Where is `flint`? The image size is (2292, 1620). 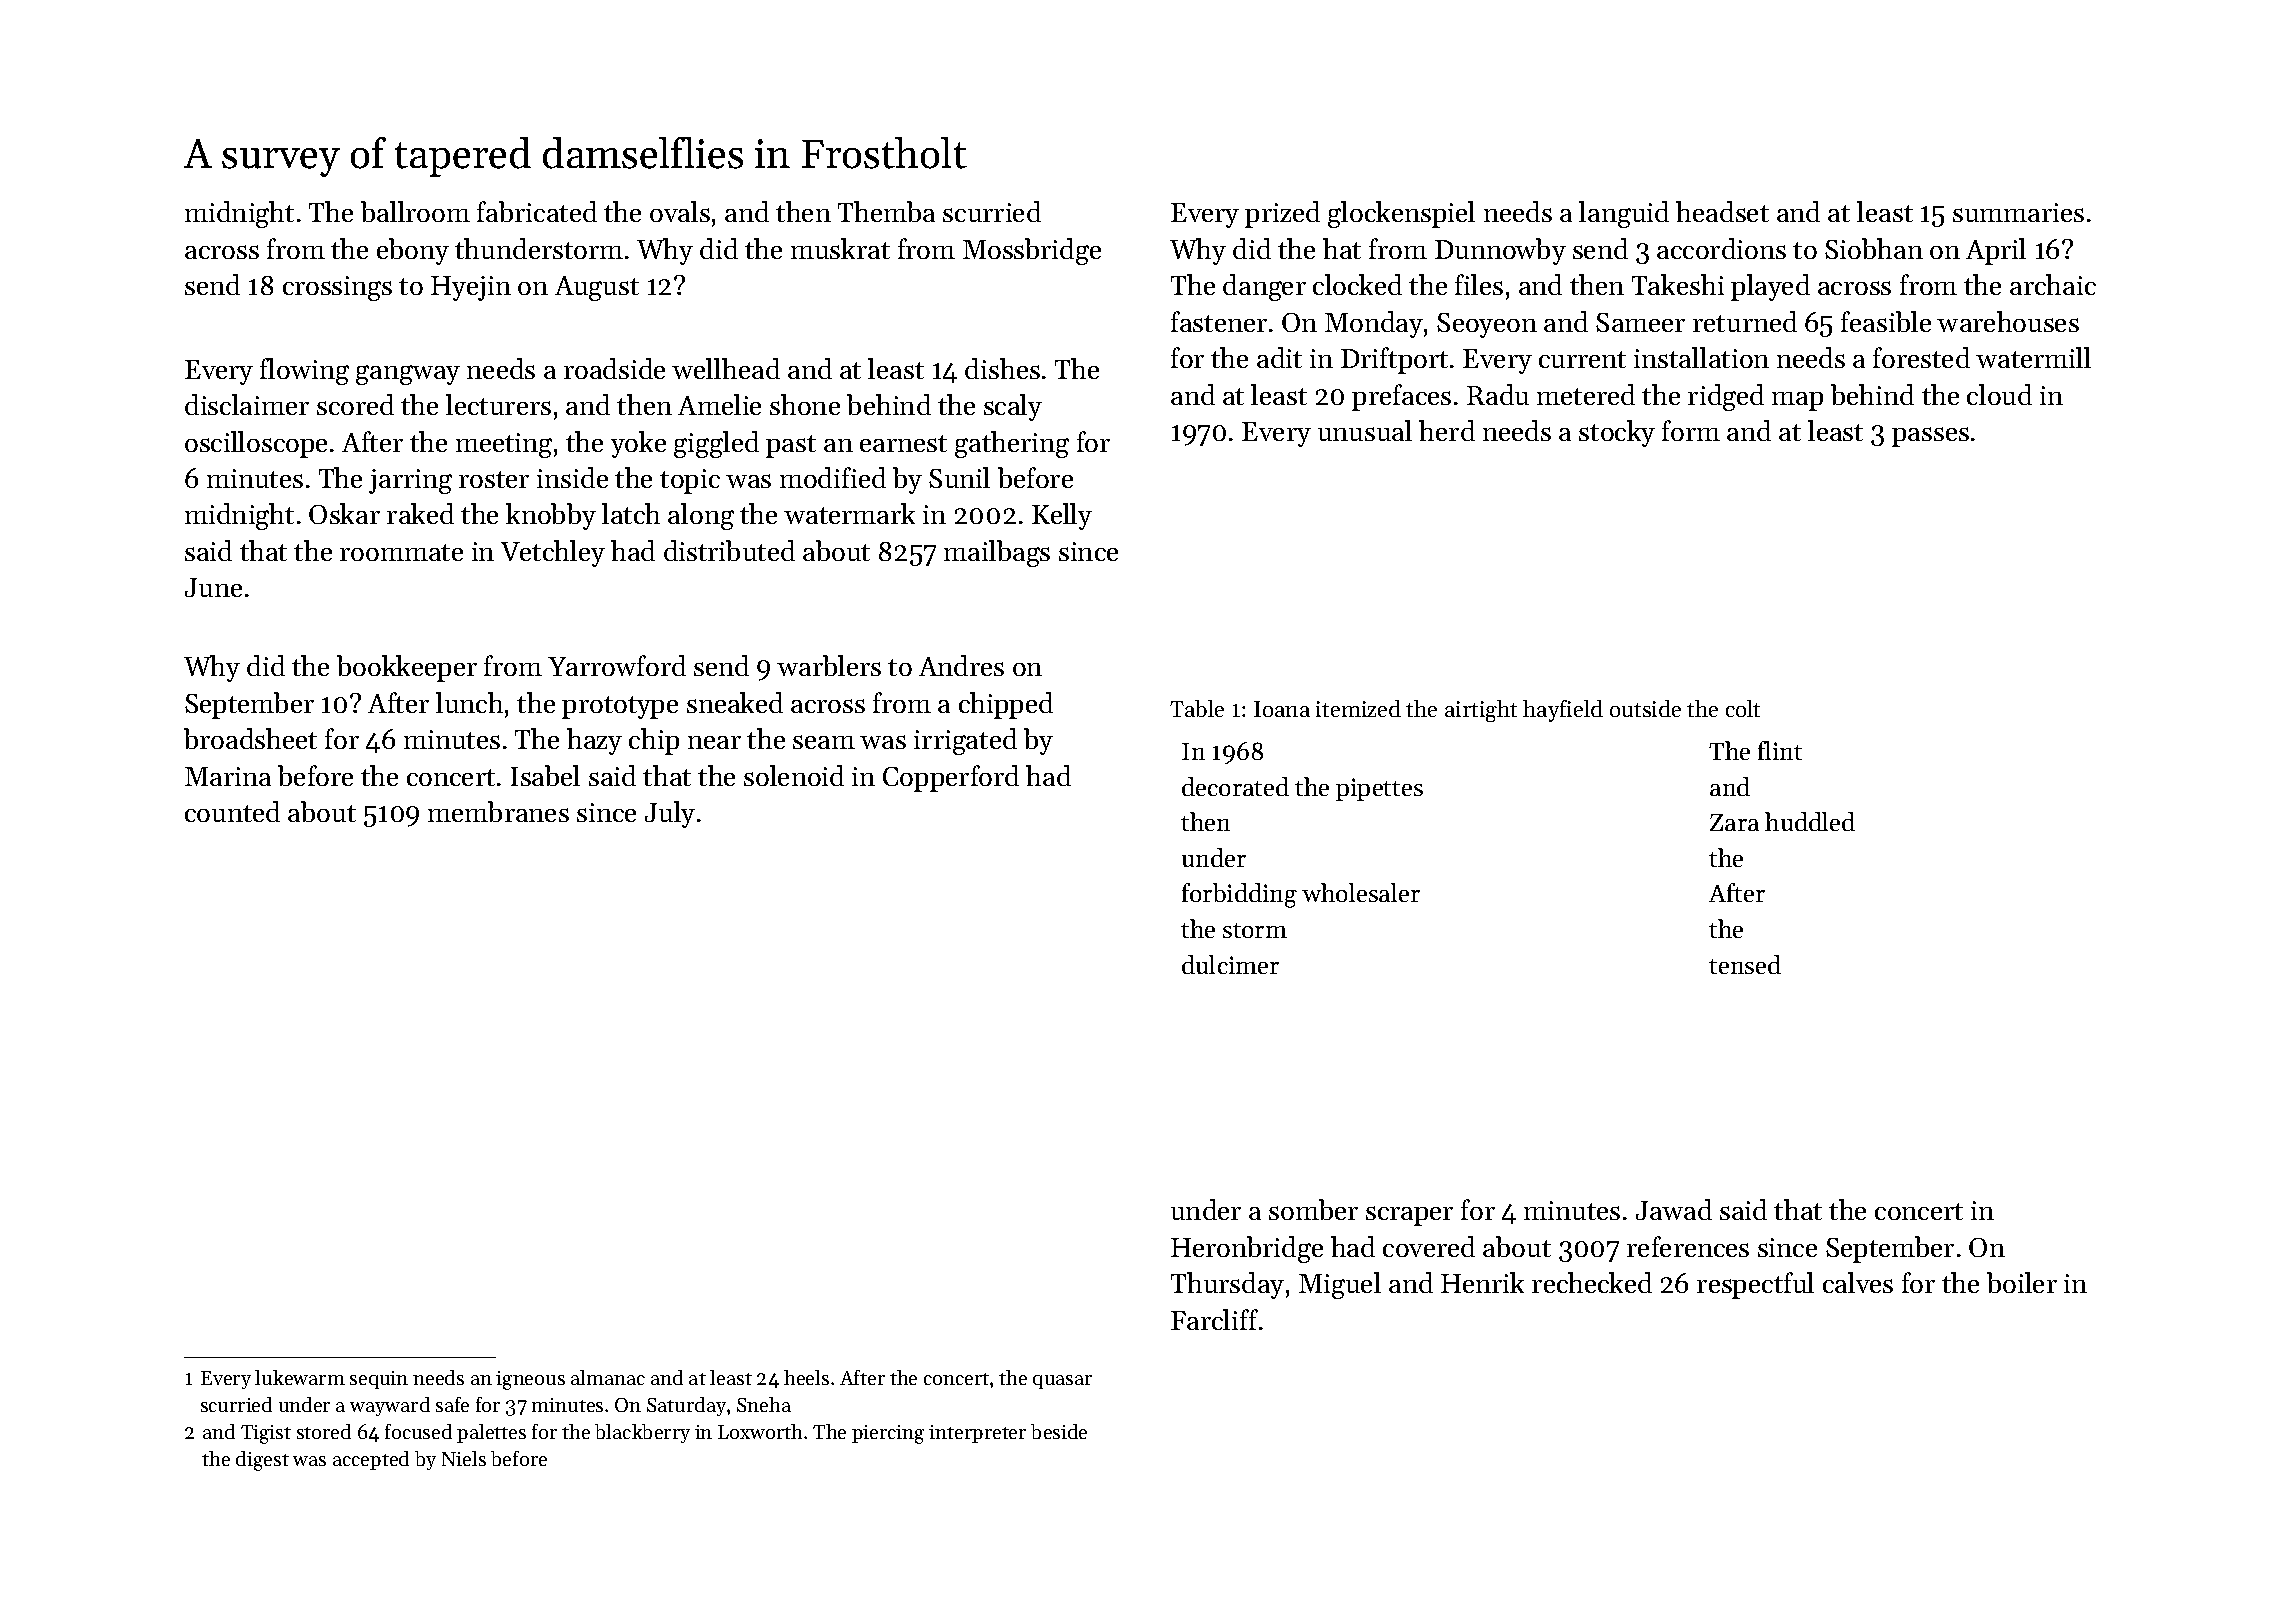 flint is located at coordinates (1780, 750).
